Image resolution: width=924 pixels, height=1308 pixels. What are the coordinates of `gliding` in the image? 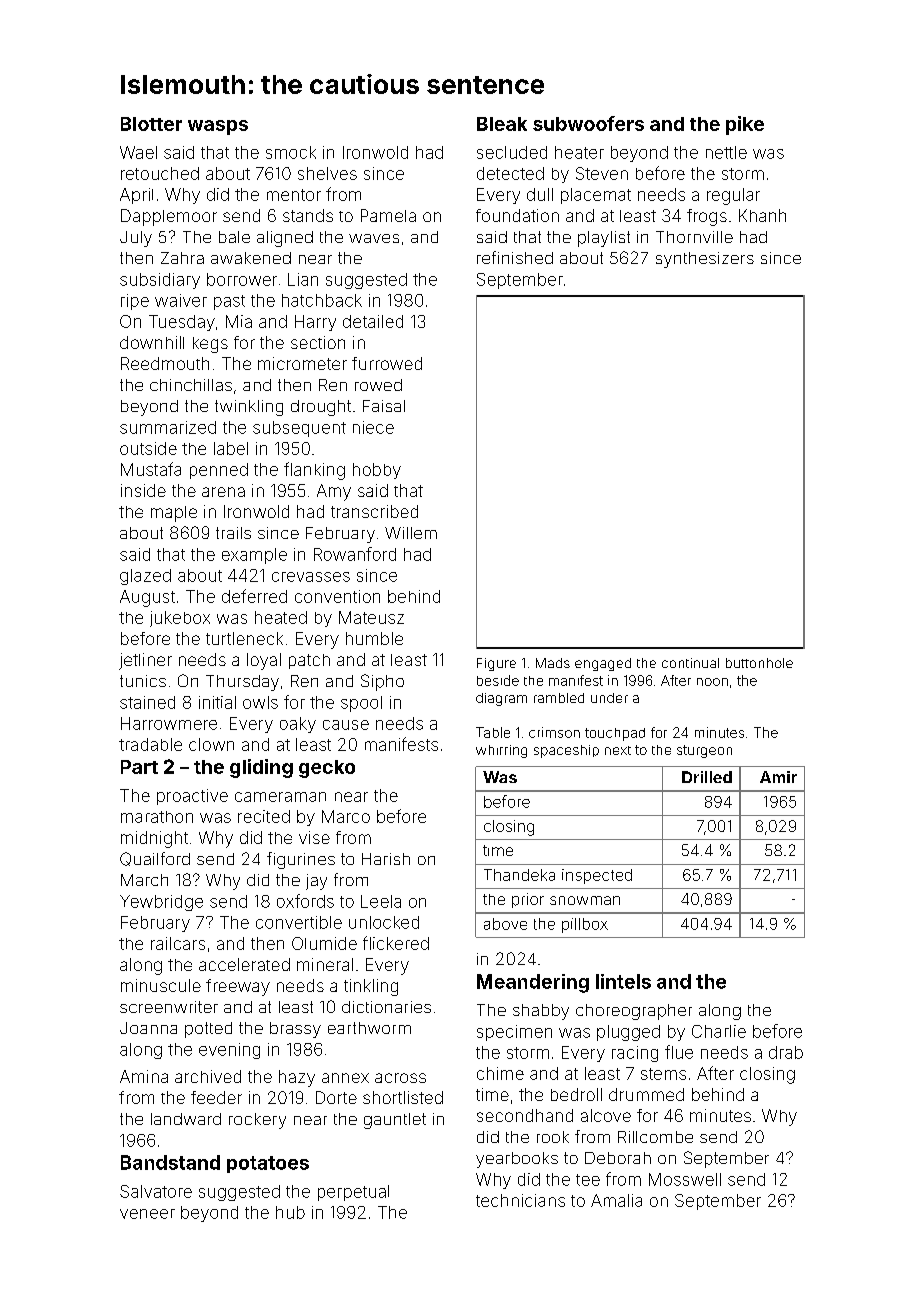 It's located at (261, 768).
